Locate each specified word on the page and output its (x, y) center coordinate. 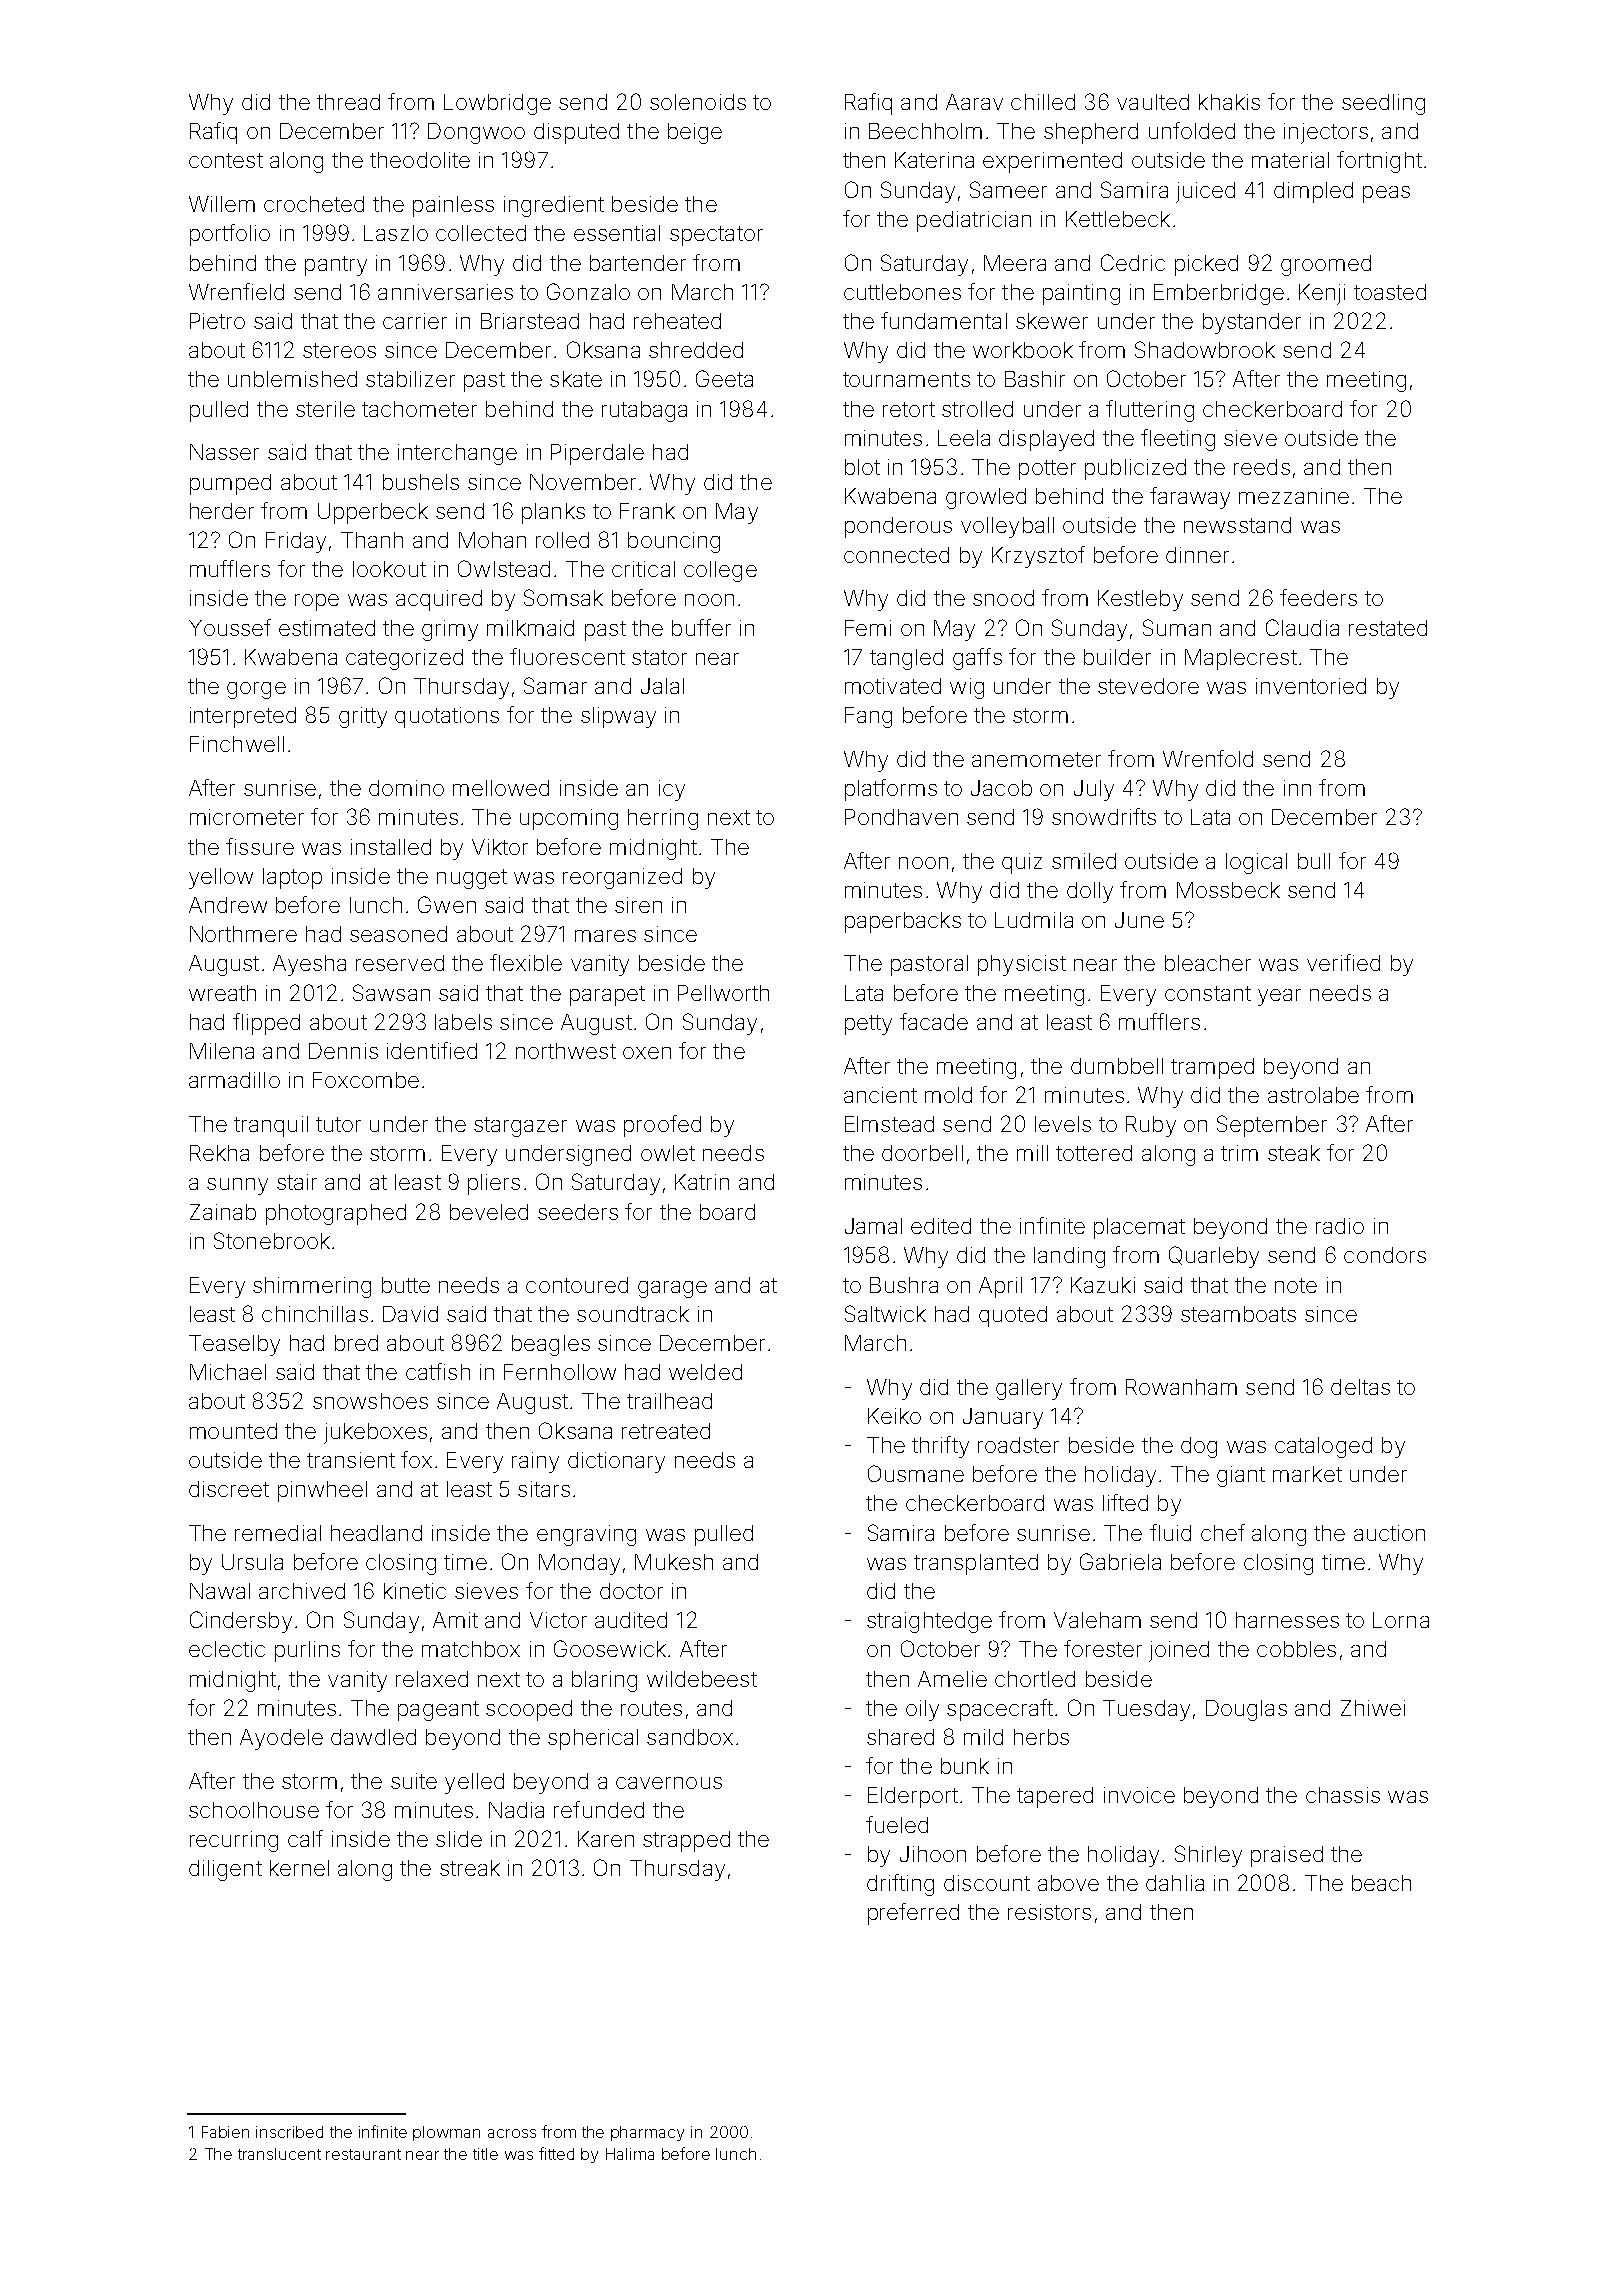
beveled (489, 1212)
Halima (630, 2154)
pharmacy (647, 2133)
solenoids (698, 102)
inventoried (1311, 686)
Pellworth (723, 993)
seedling (1383, 104)
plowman (446, 2133)
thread (348, 102)
